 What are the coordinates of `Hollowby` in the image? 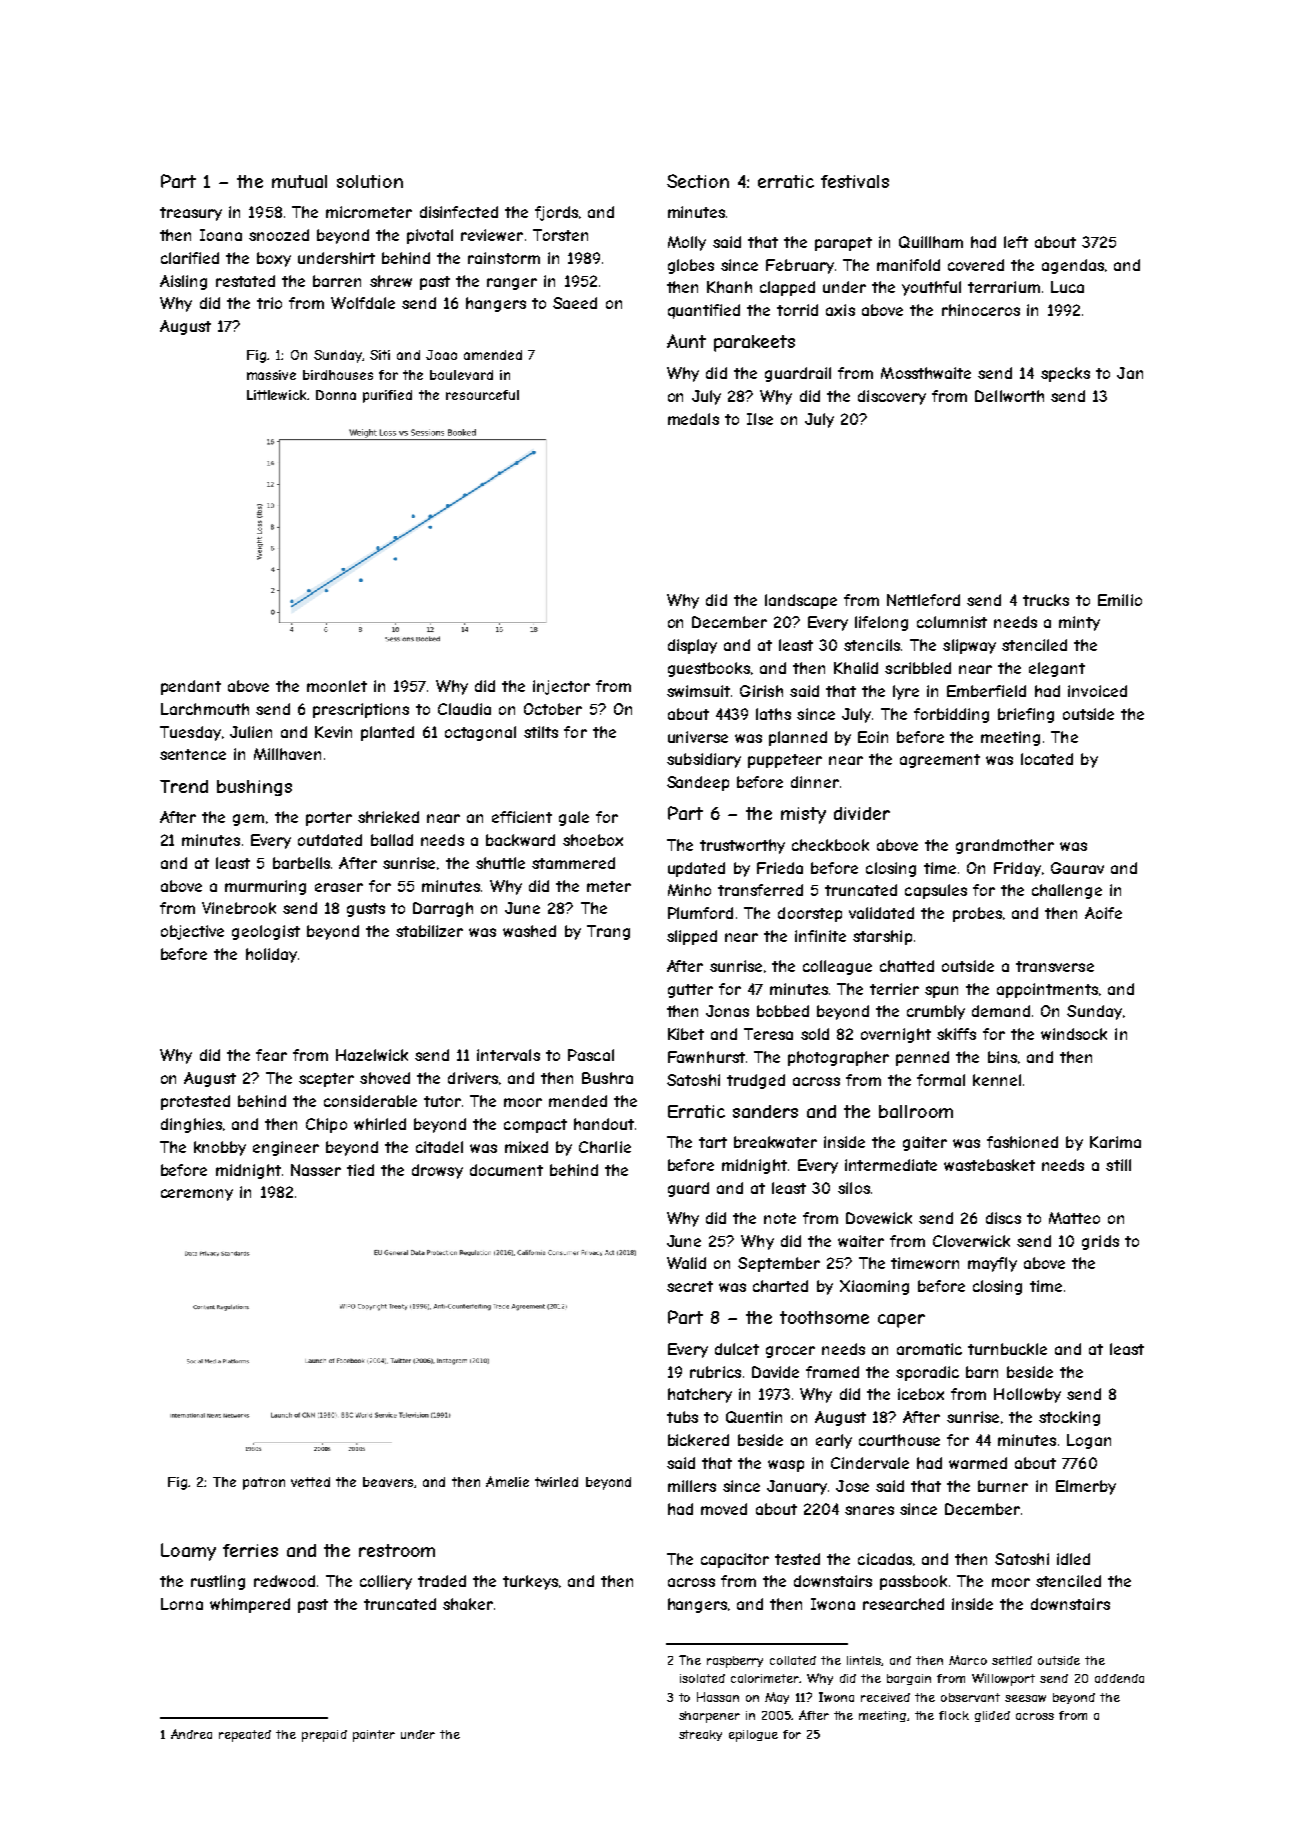 It's located at (1027, 1395).
